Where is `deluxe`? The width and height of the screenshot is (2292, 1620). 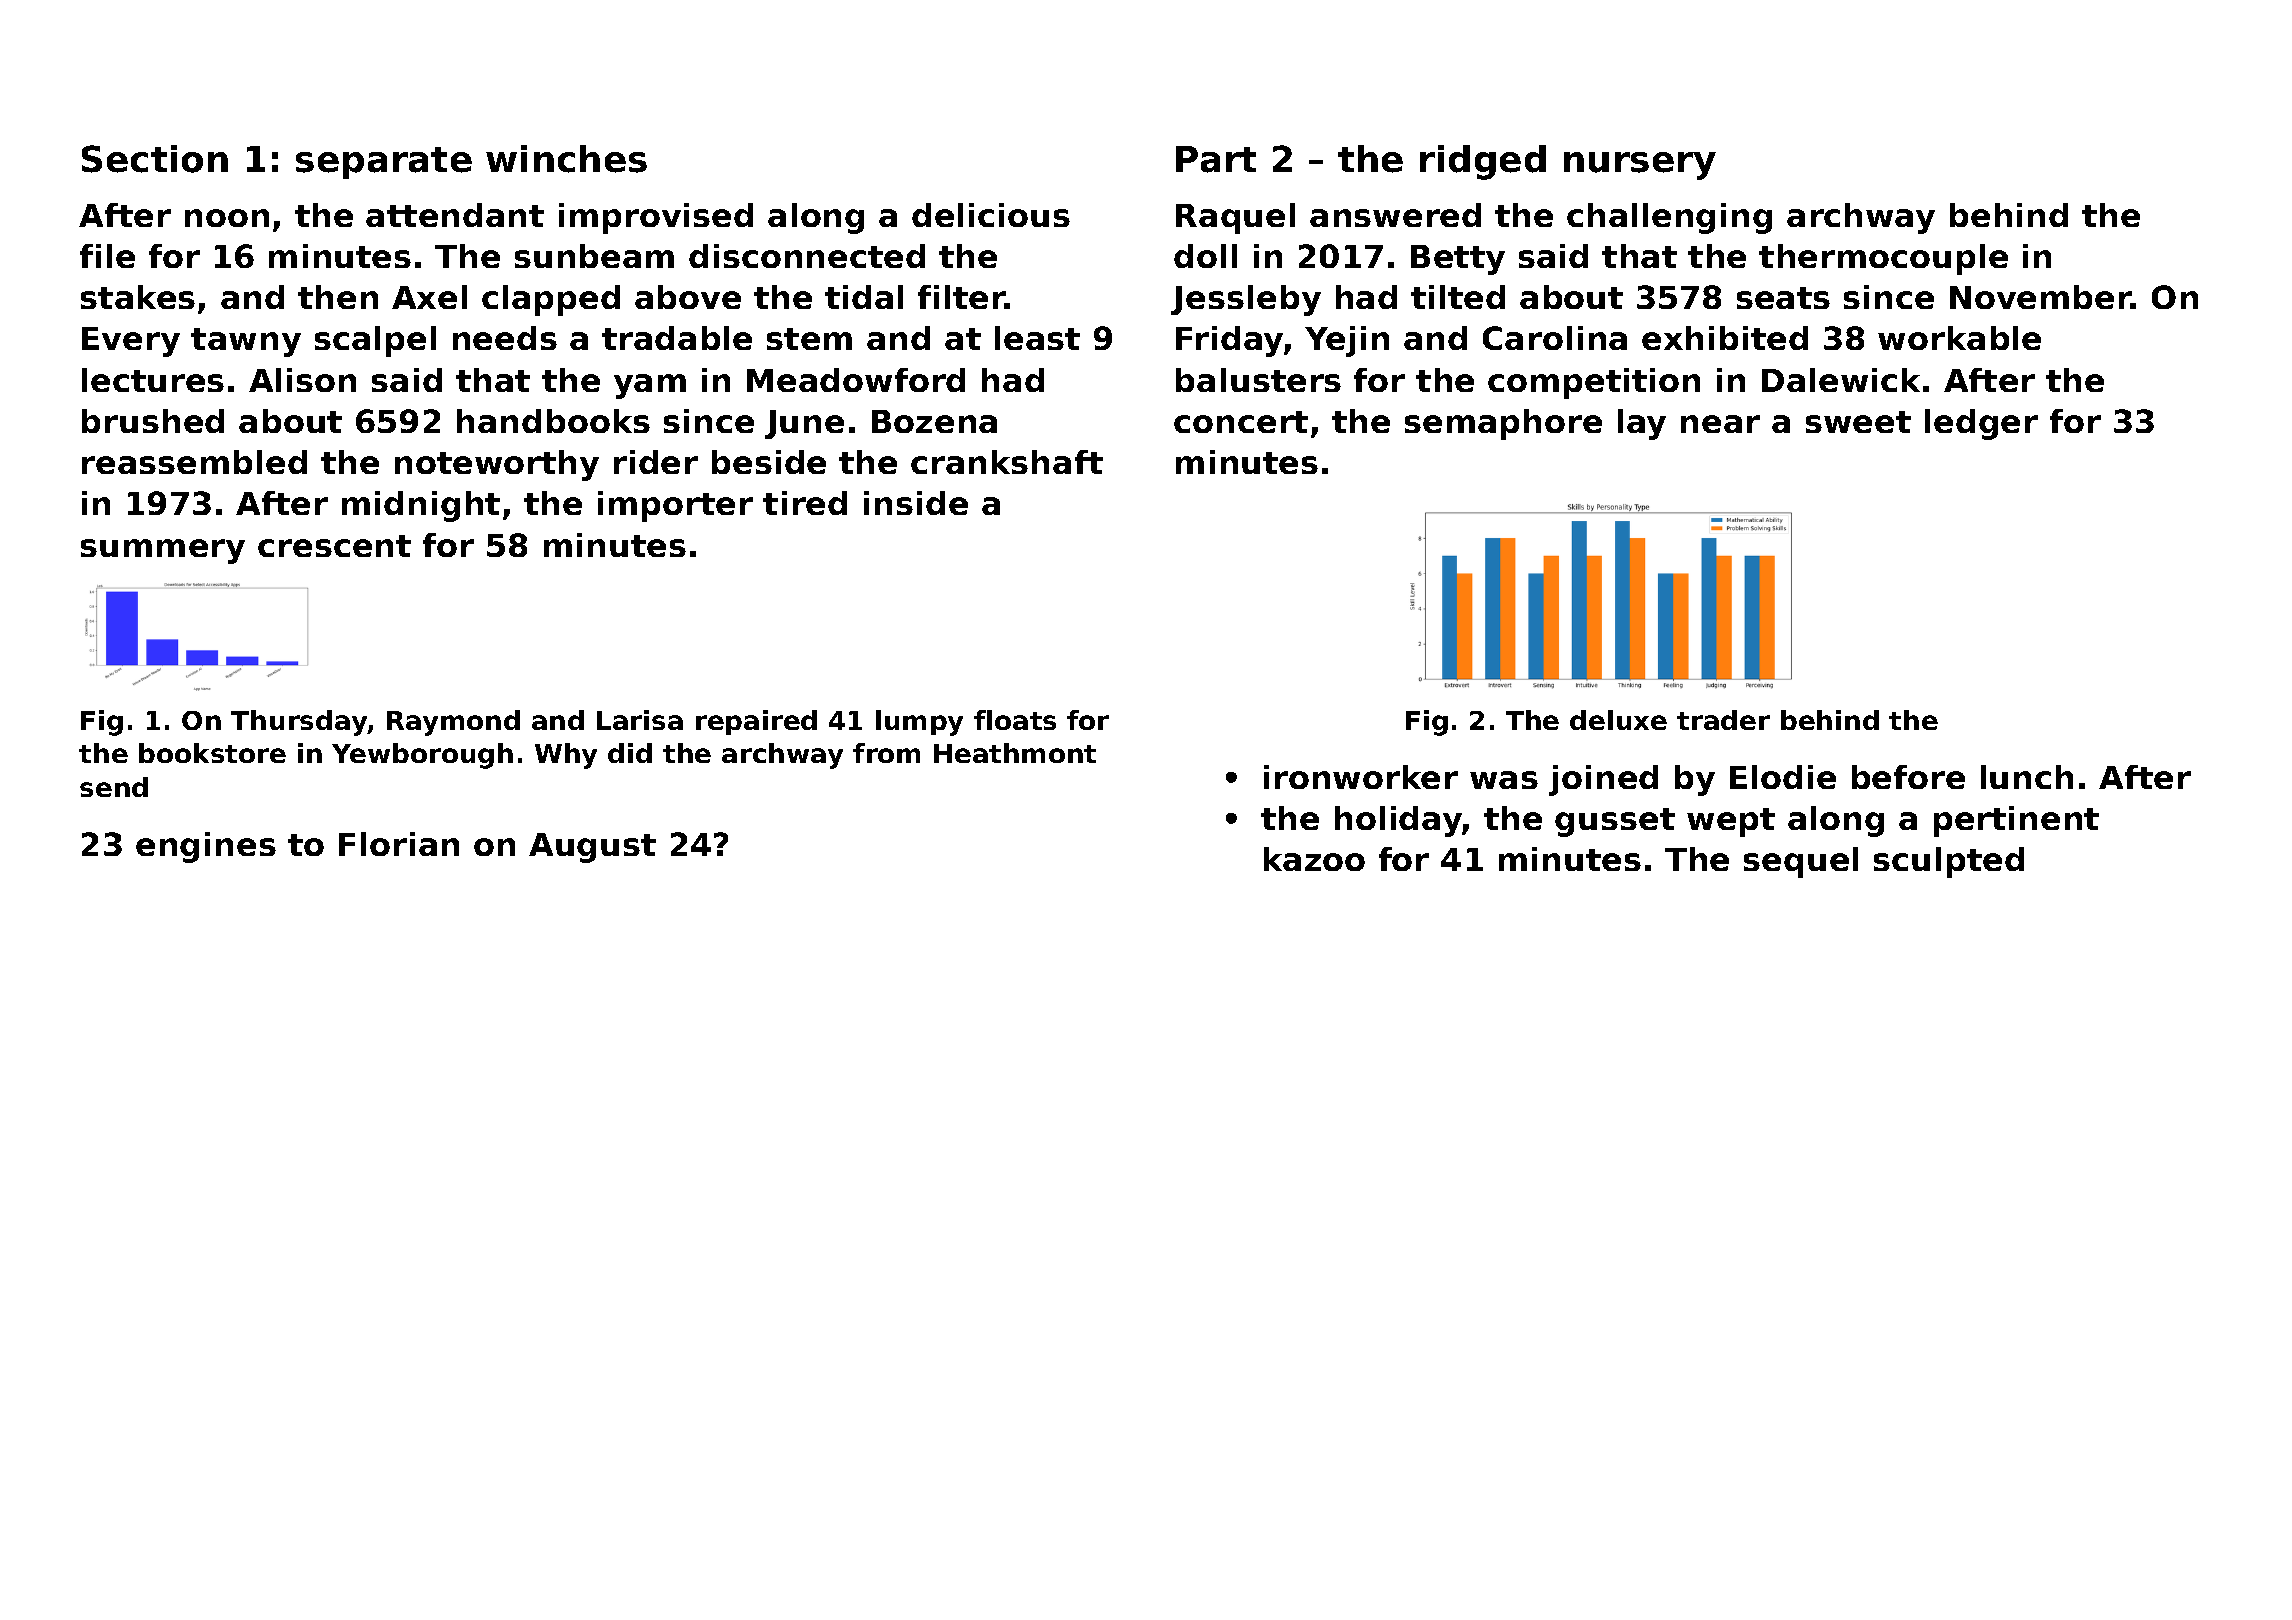
deluxe is located at coordinates (1618, 720).
